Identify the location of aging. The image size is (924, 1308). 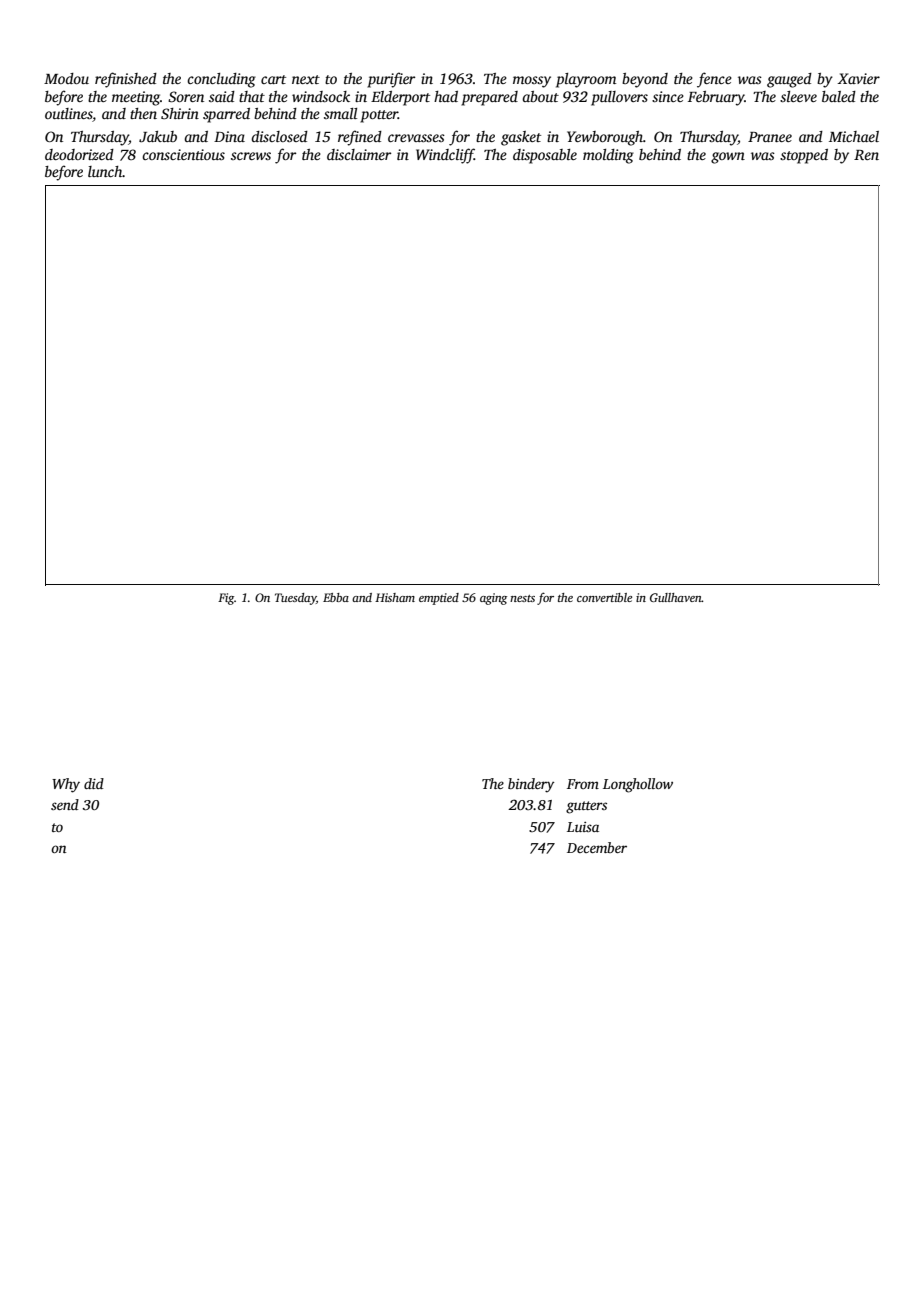
(493, 599).
